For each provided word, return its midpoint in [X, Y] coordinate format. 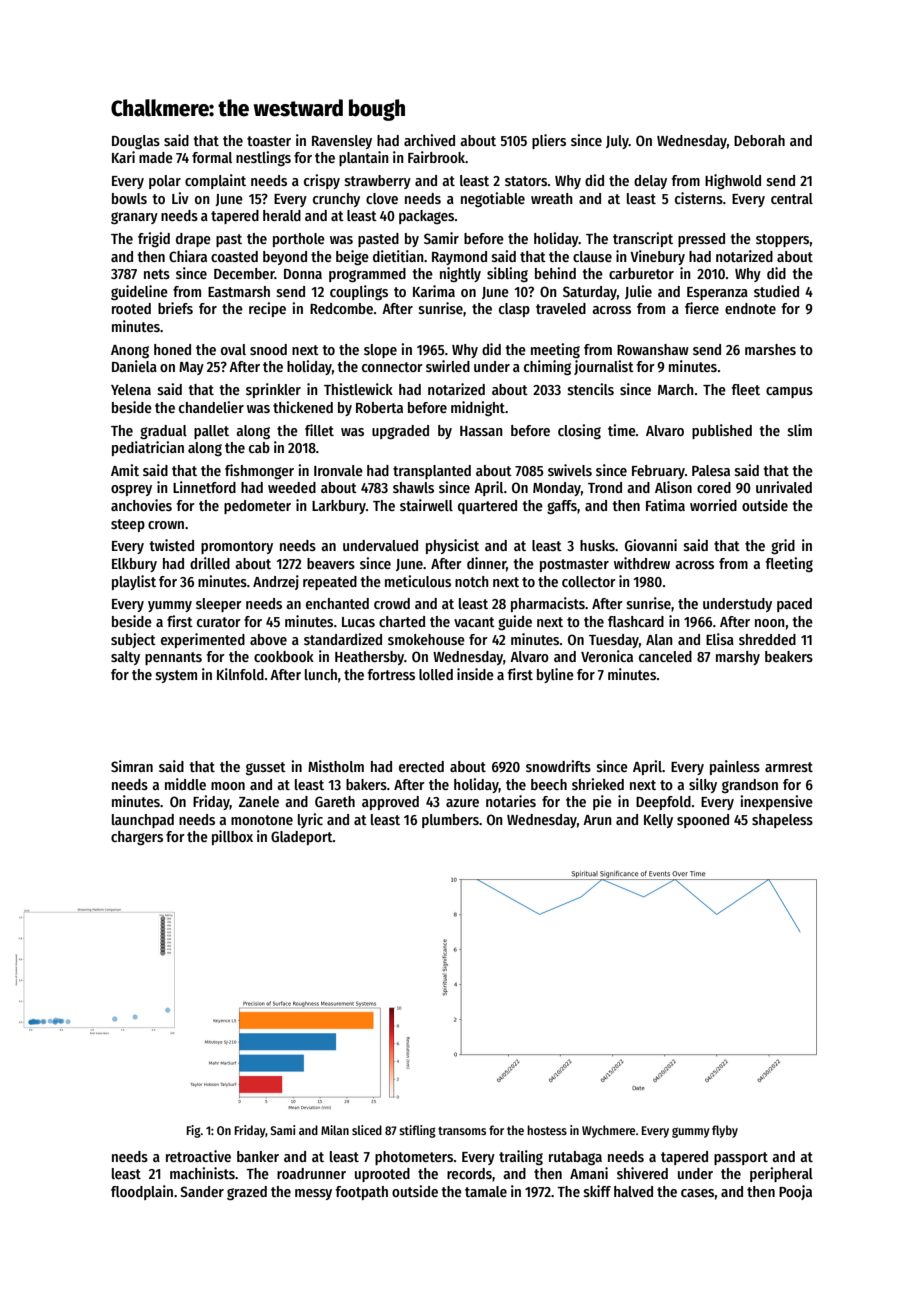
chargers [137, 838]
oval [233, 349]
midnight [478, 408]
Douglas [136, 142]
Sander [202, 1191]
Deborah [759, 140]
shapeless [782, 821]
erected [421, 766]
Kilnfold [240, 674]
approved [390, 803]
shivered [642, 1173]
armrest [789, 767]
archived [429, 140]
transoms [462, 1131]
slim [800, 430]
